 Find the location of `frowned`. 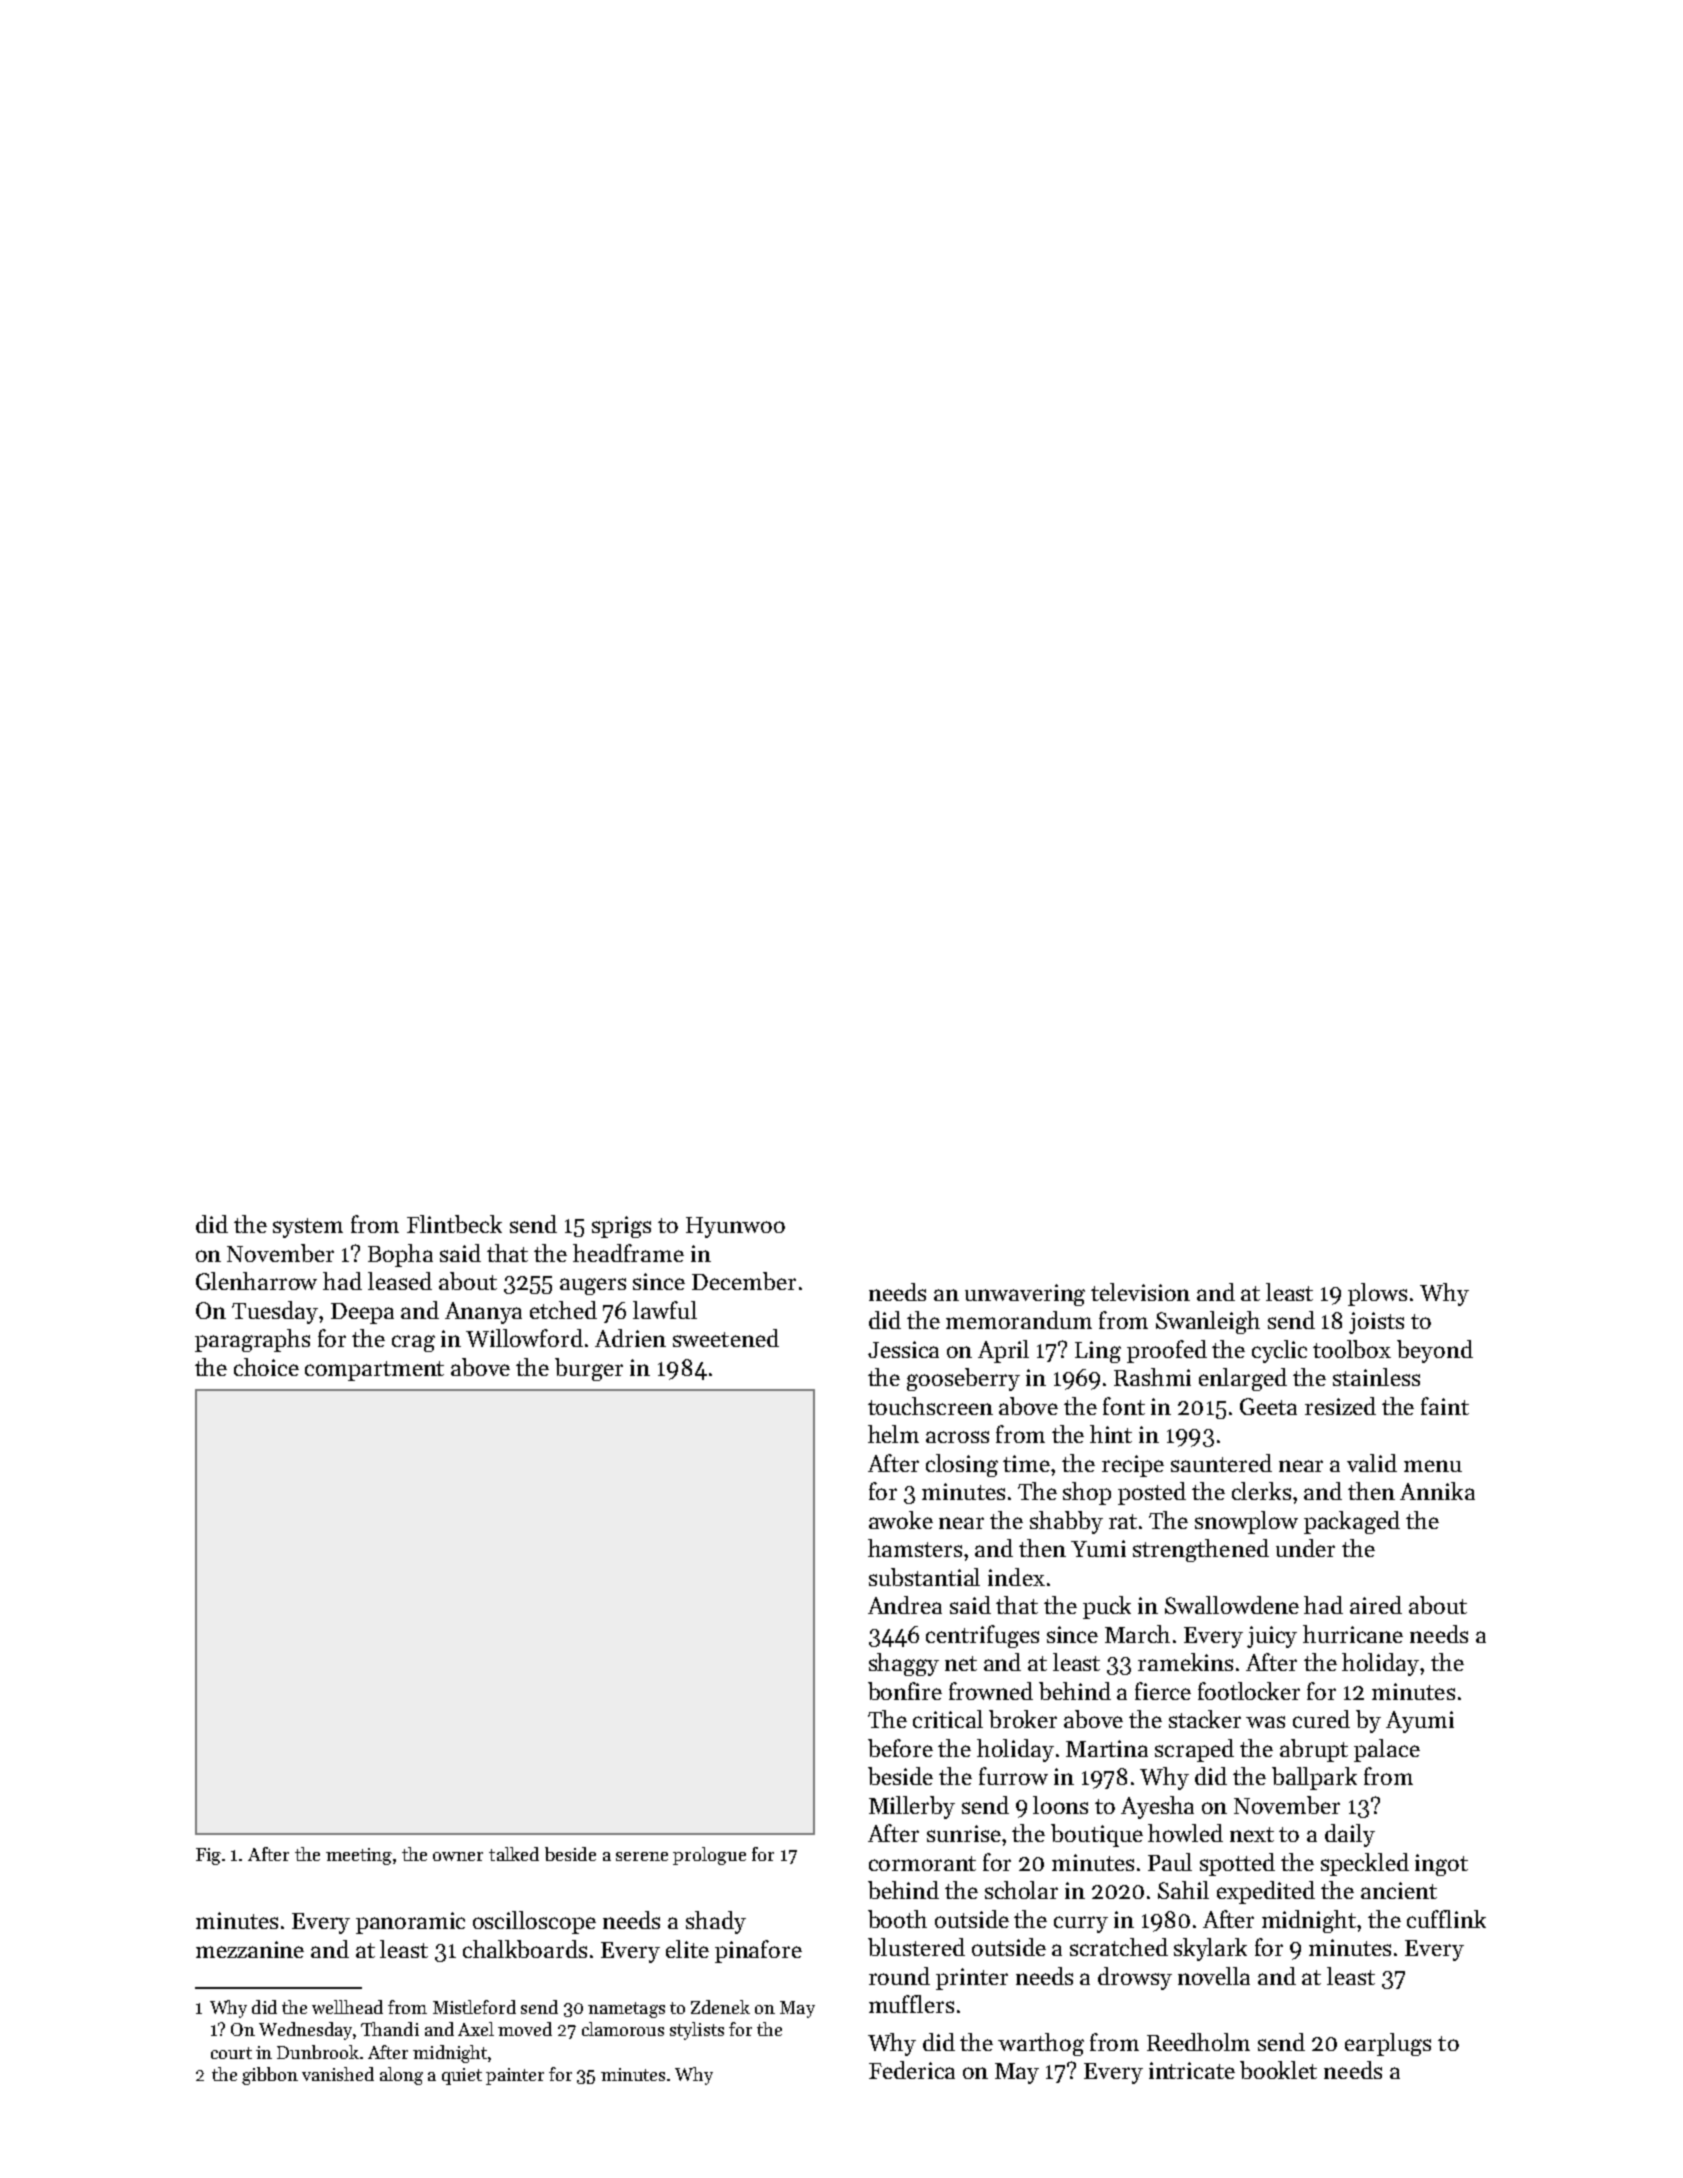

frowned is located at coordinates (991, 1691).
